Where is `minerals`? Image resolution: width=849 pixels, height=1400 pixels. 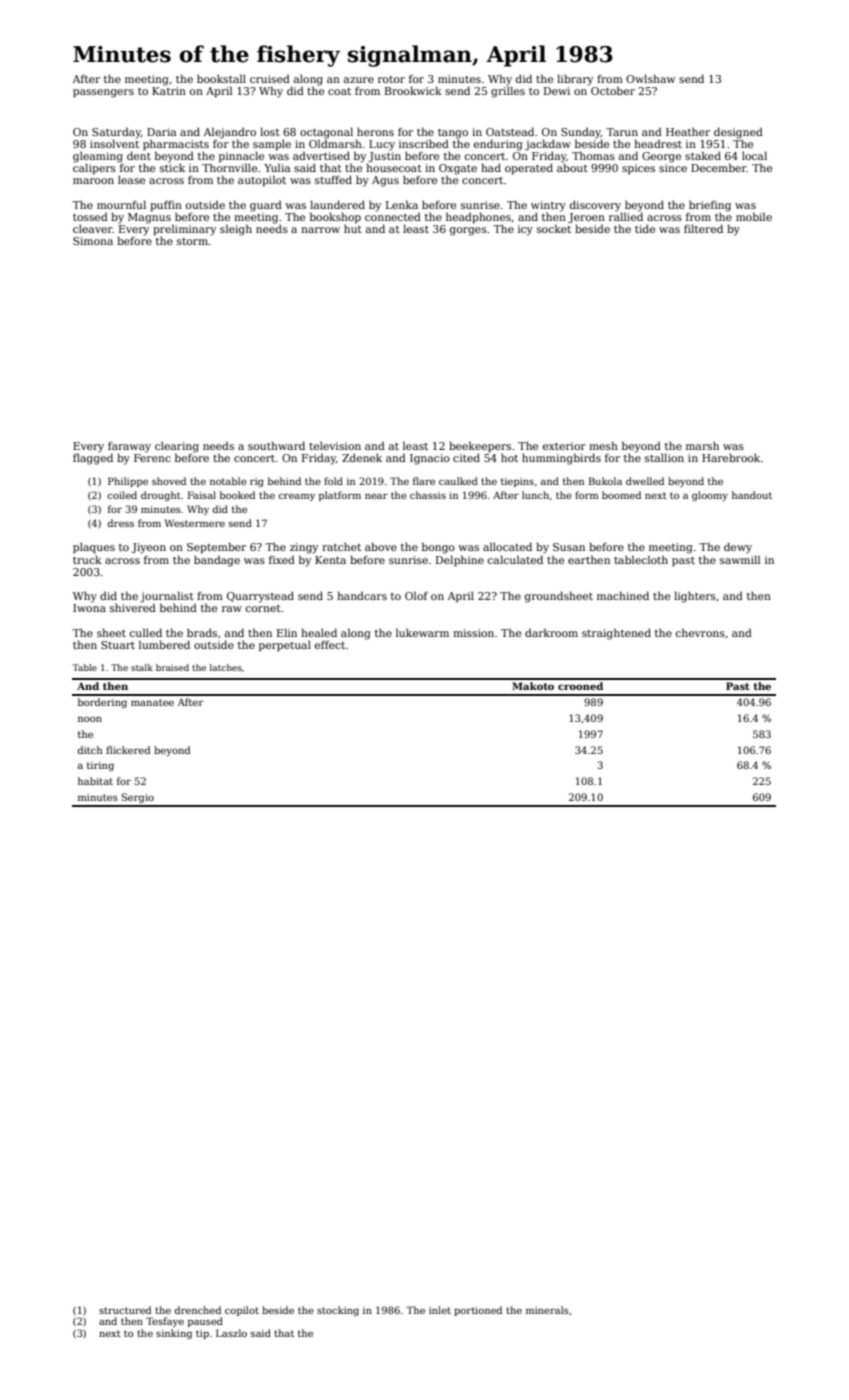 minerals is located at coordinates (547, 1310).
